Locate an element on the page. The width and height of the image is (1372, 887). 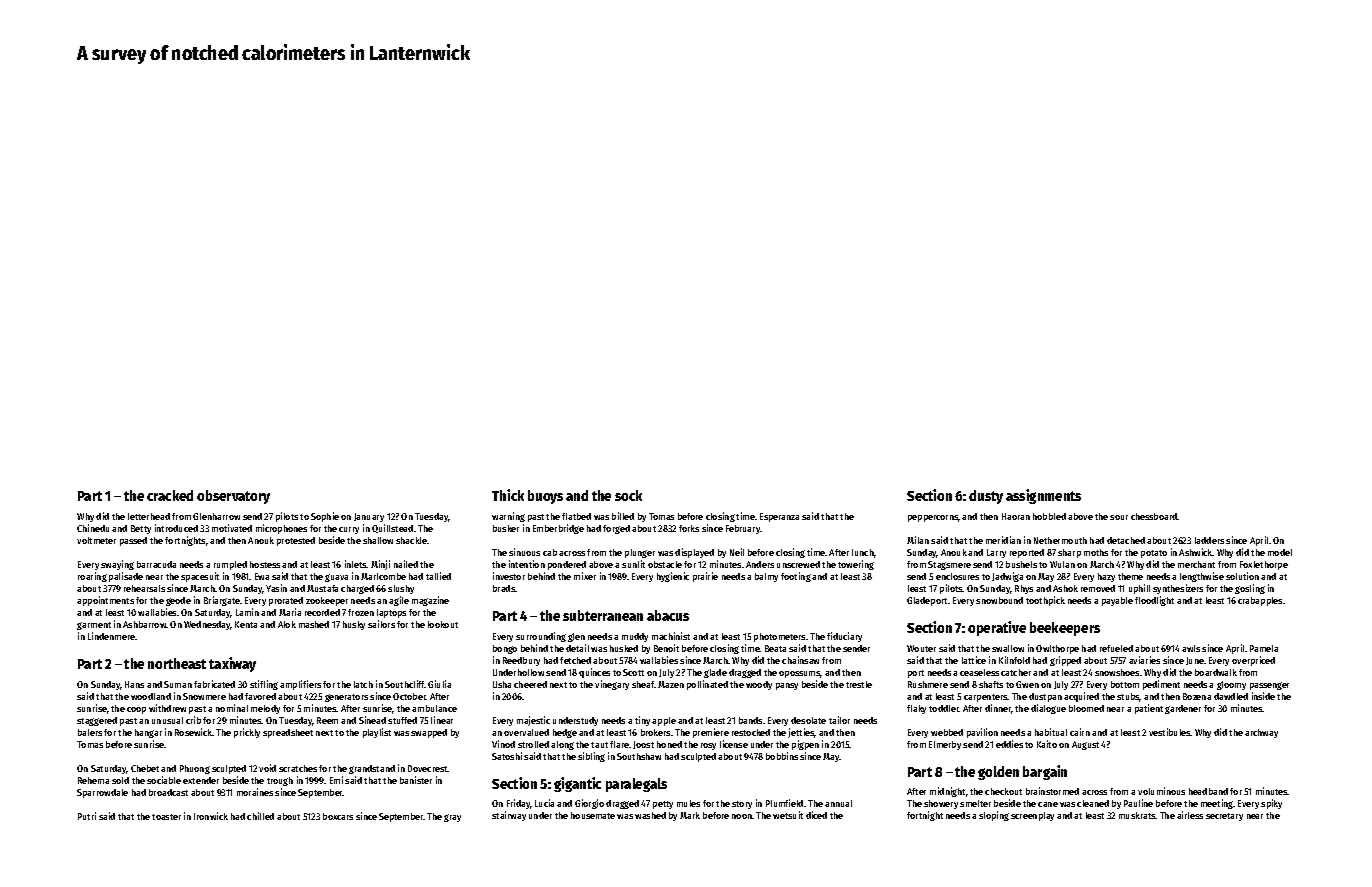
prickly is located at coordinates (247, 733).
